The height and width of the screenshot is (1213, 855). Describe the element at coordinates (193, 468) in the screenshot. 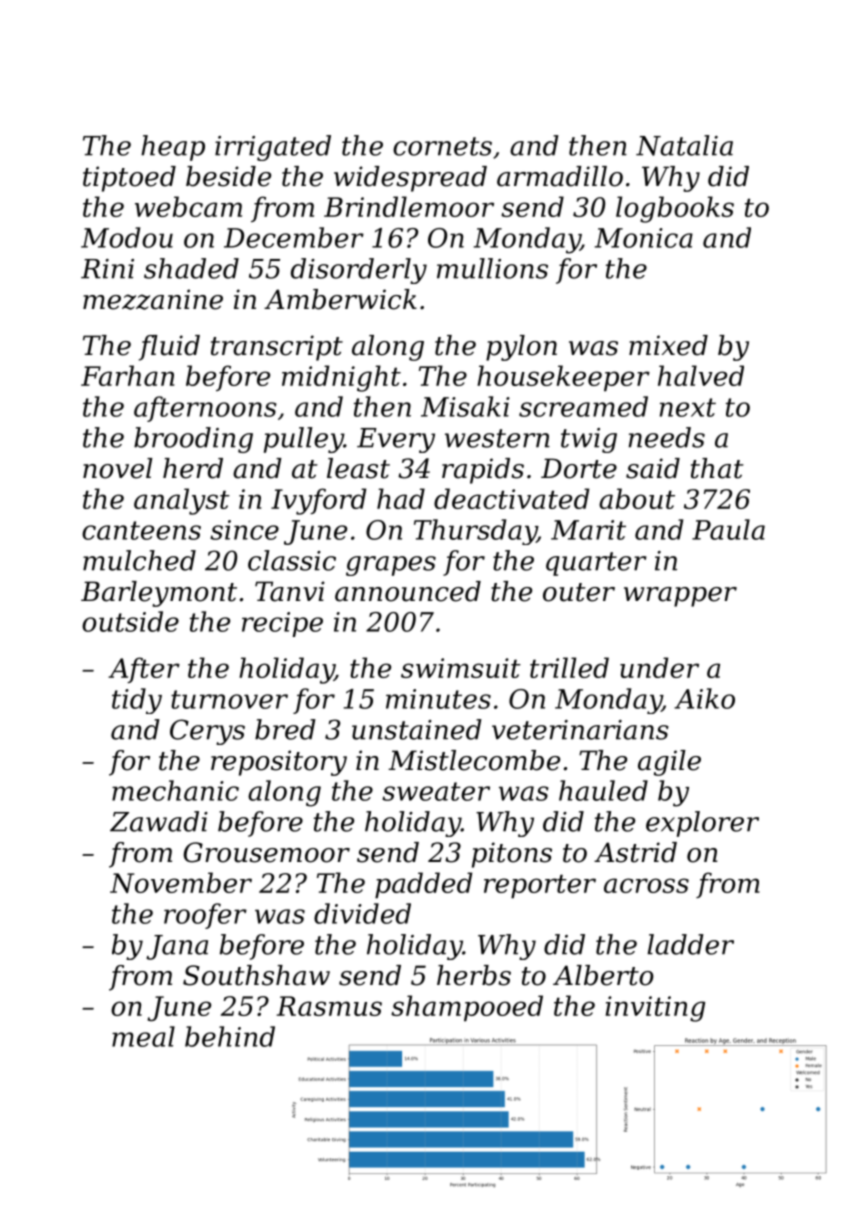

I see `herd` at that location.
